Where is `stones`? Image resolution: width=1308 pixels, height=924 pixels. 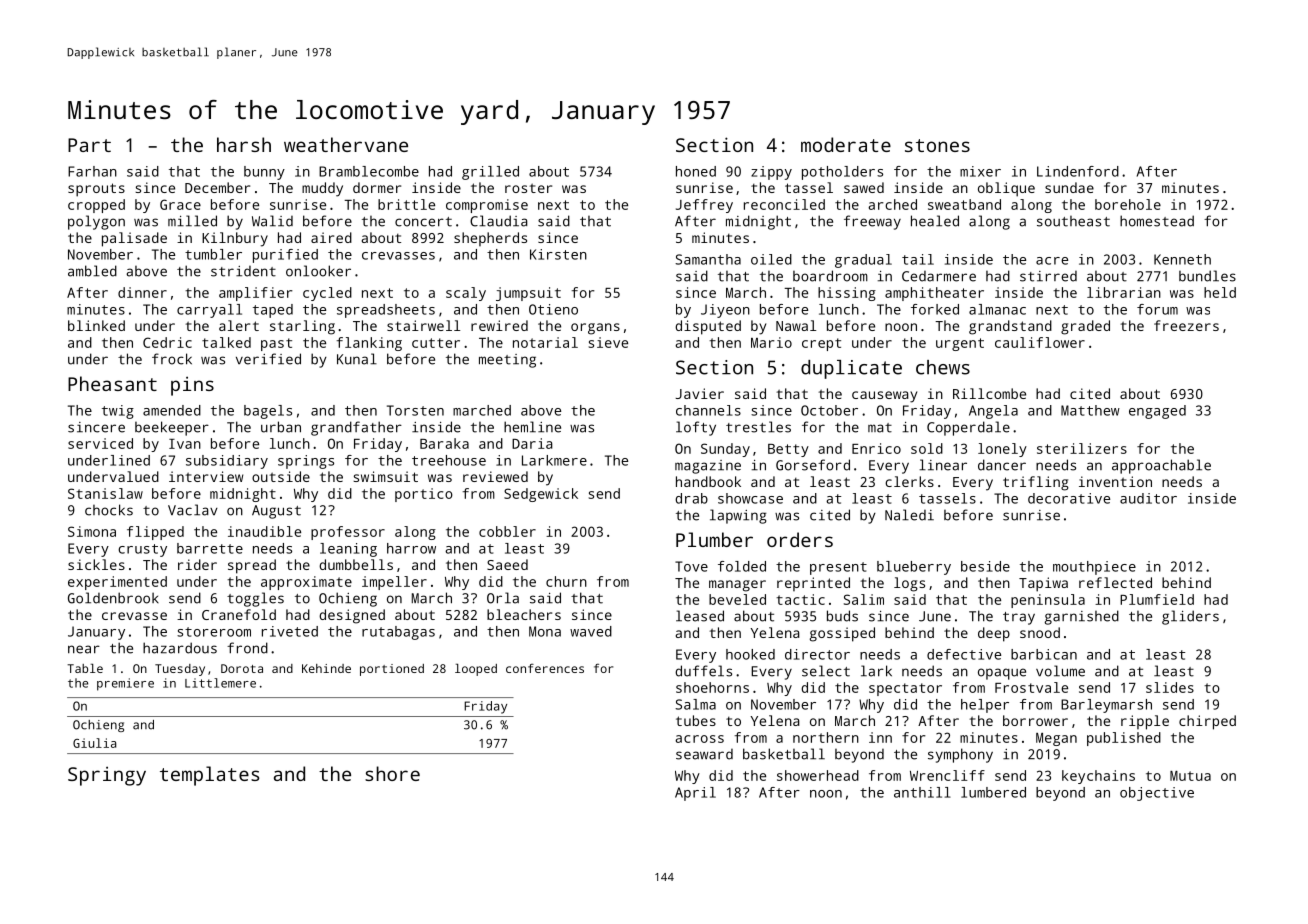
stones is located at coordinates (937, 145).
